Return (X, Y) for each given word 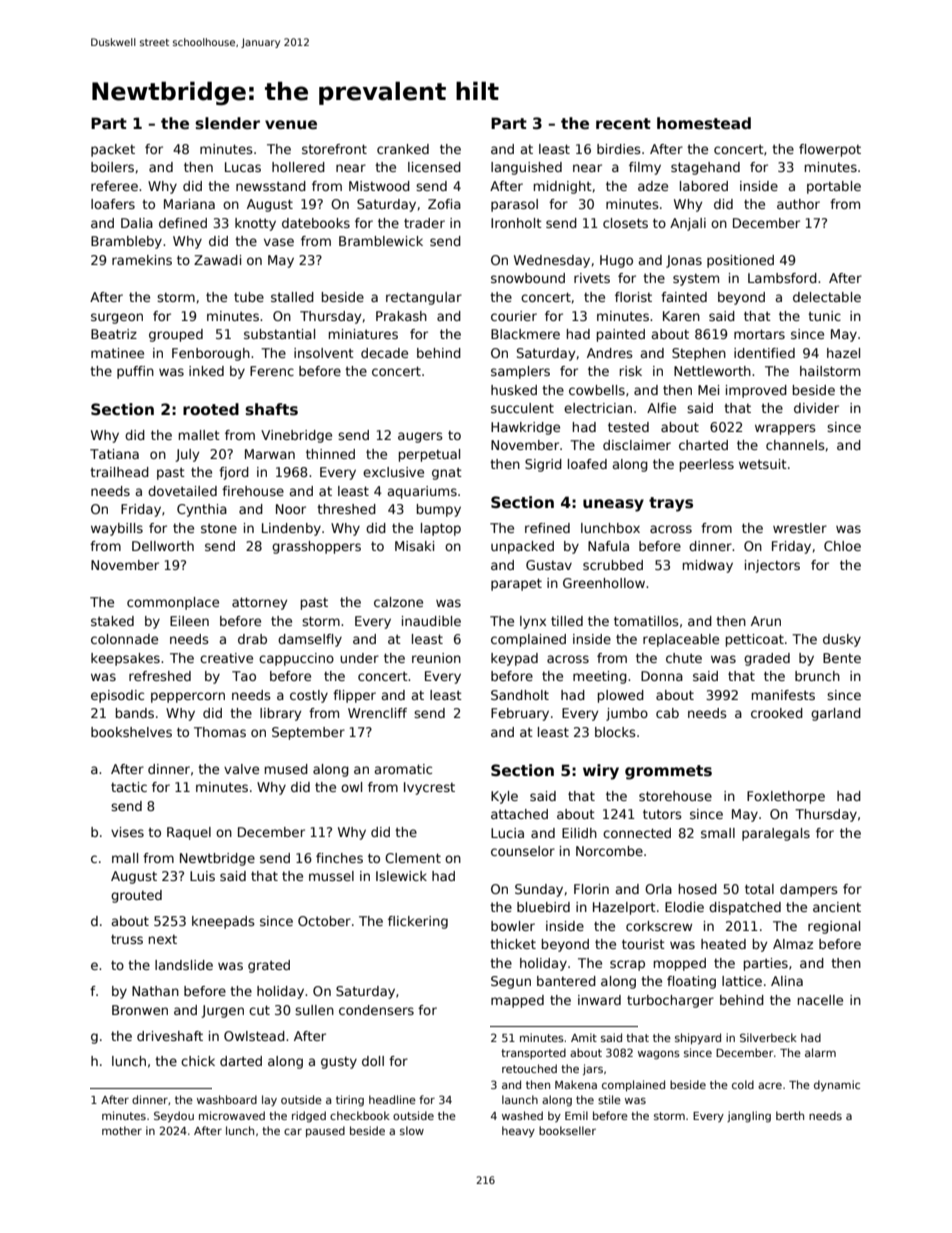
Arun (766, 621)
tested (628, 427)
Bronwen (140, 1010)
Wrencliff (377, 713)
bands (135, 713)
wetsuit (763, 464)
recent (623, 123)
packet (113, 150)
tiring (350, 1100)
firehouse (253, 491)
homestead (704, 123)
